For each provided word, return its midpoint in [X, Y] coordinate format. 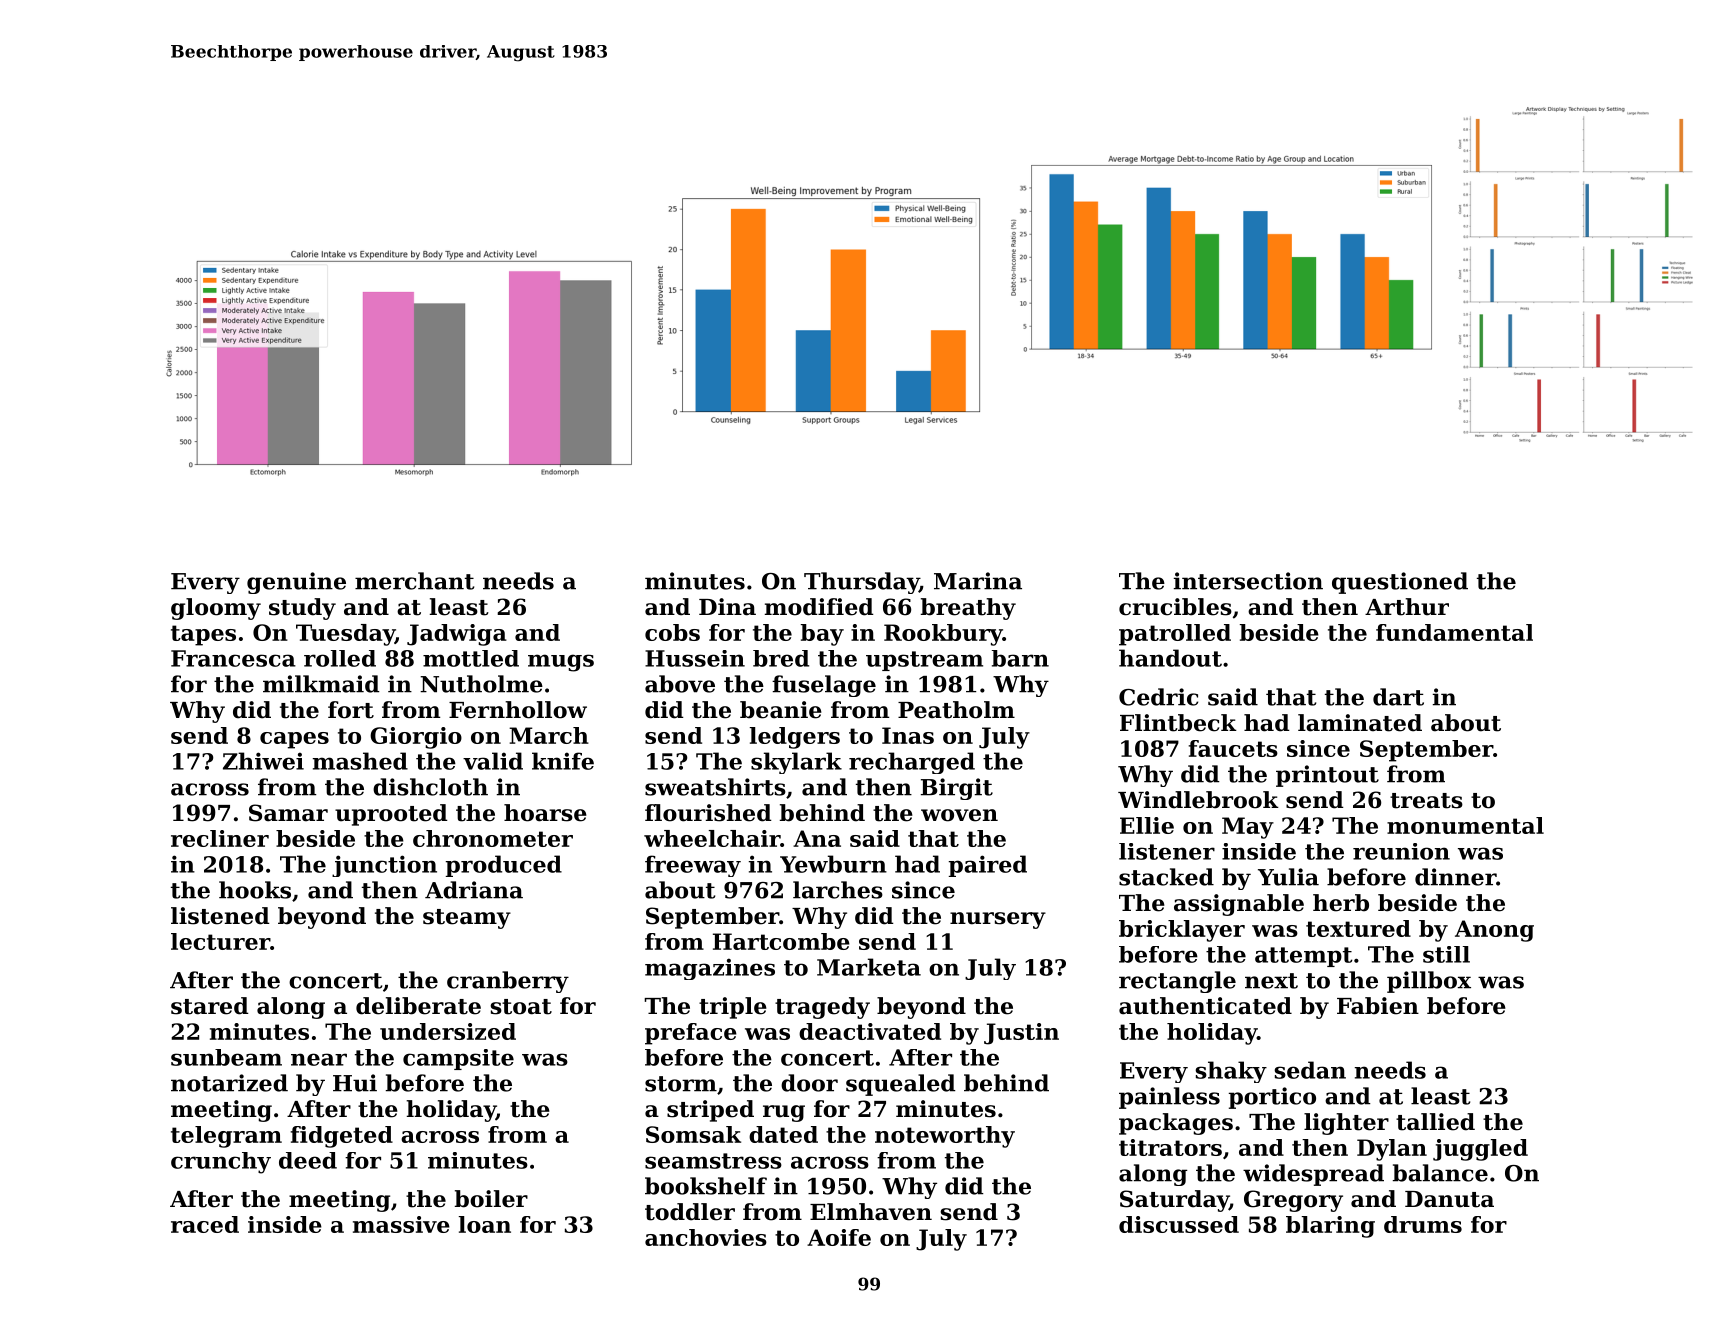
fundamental [1454, 632]
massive [401, 1224]
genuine [296, 583]
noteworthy [945, 1137]
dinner [1455, 877]
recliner [220, 838]
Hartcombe [781, 941]
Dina [727, 607]
